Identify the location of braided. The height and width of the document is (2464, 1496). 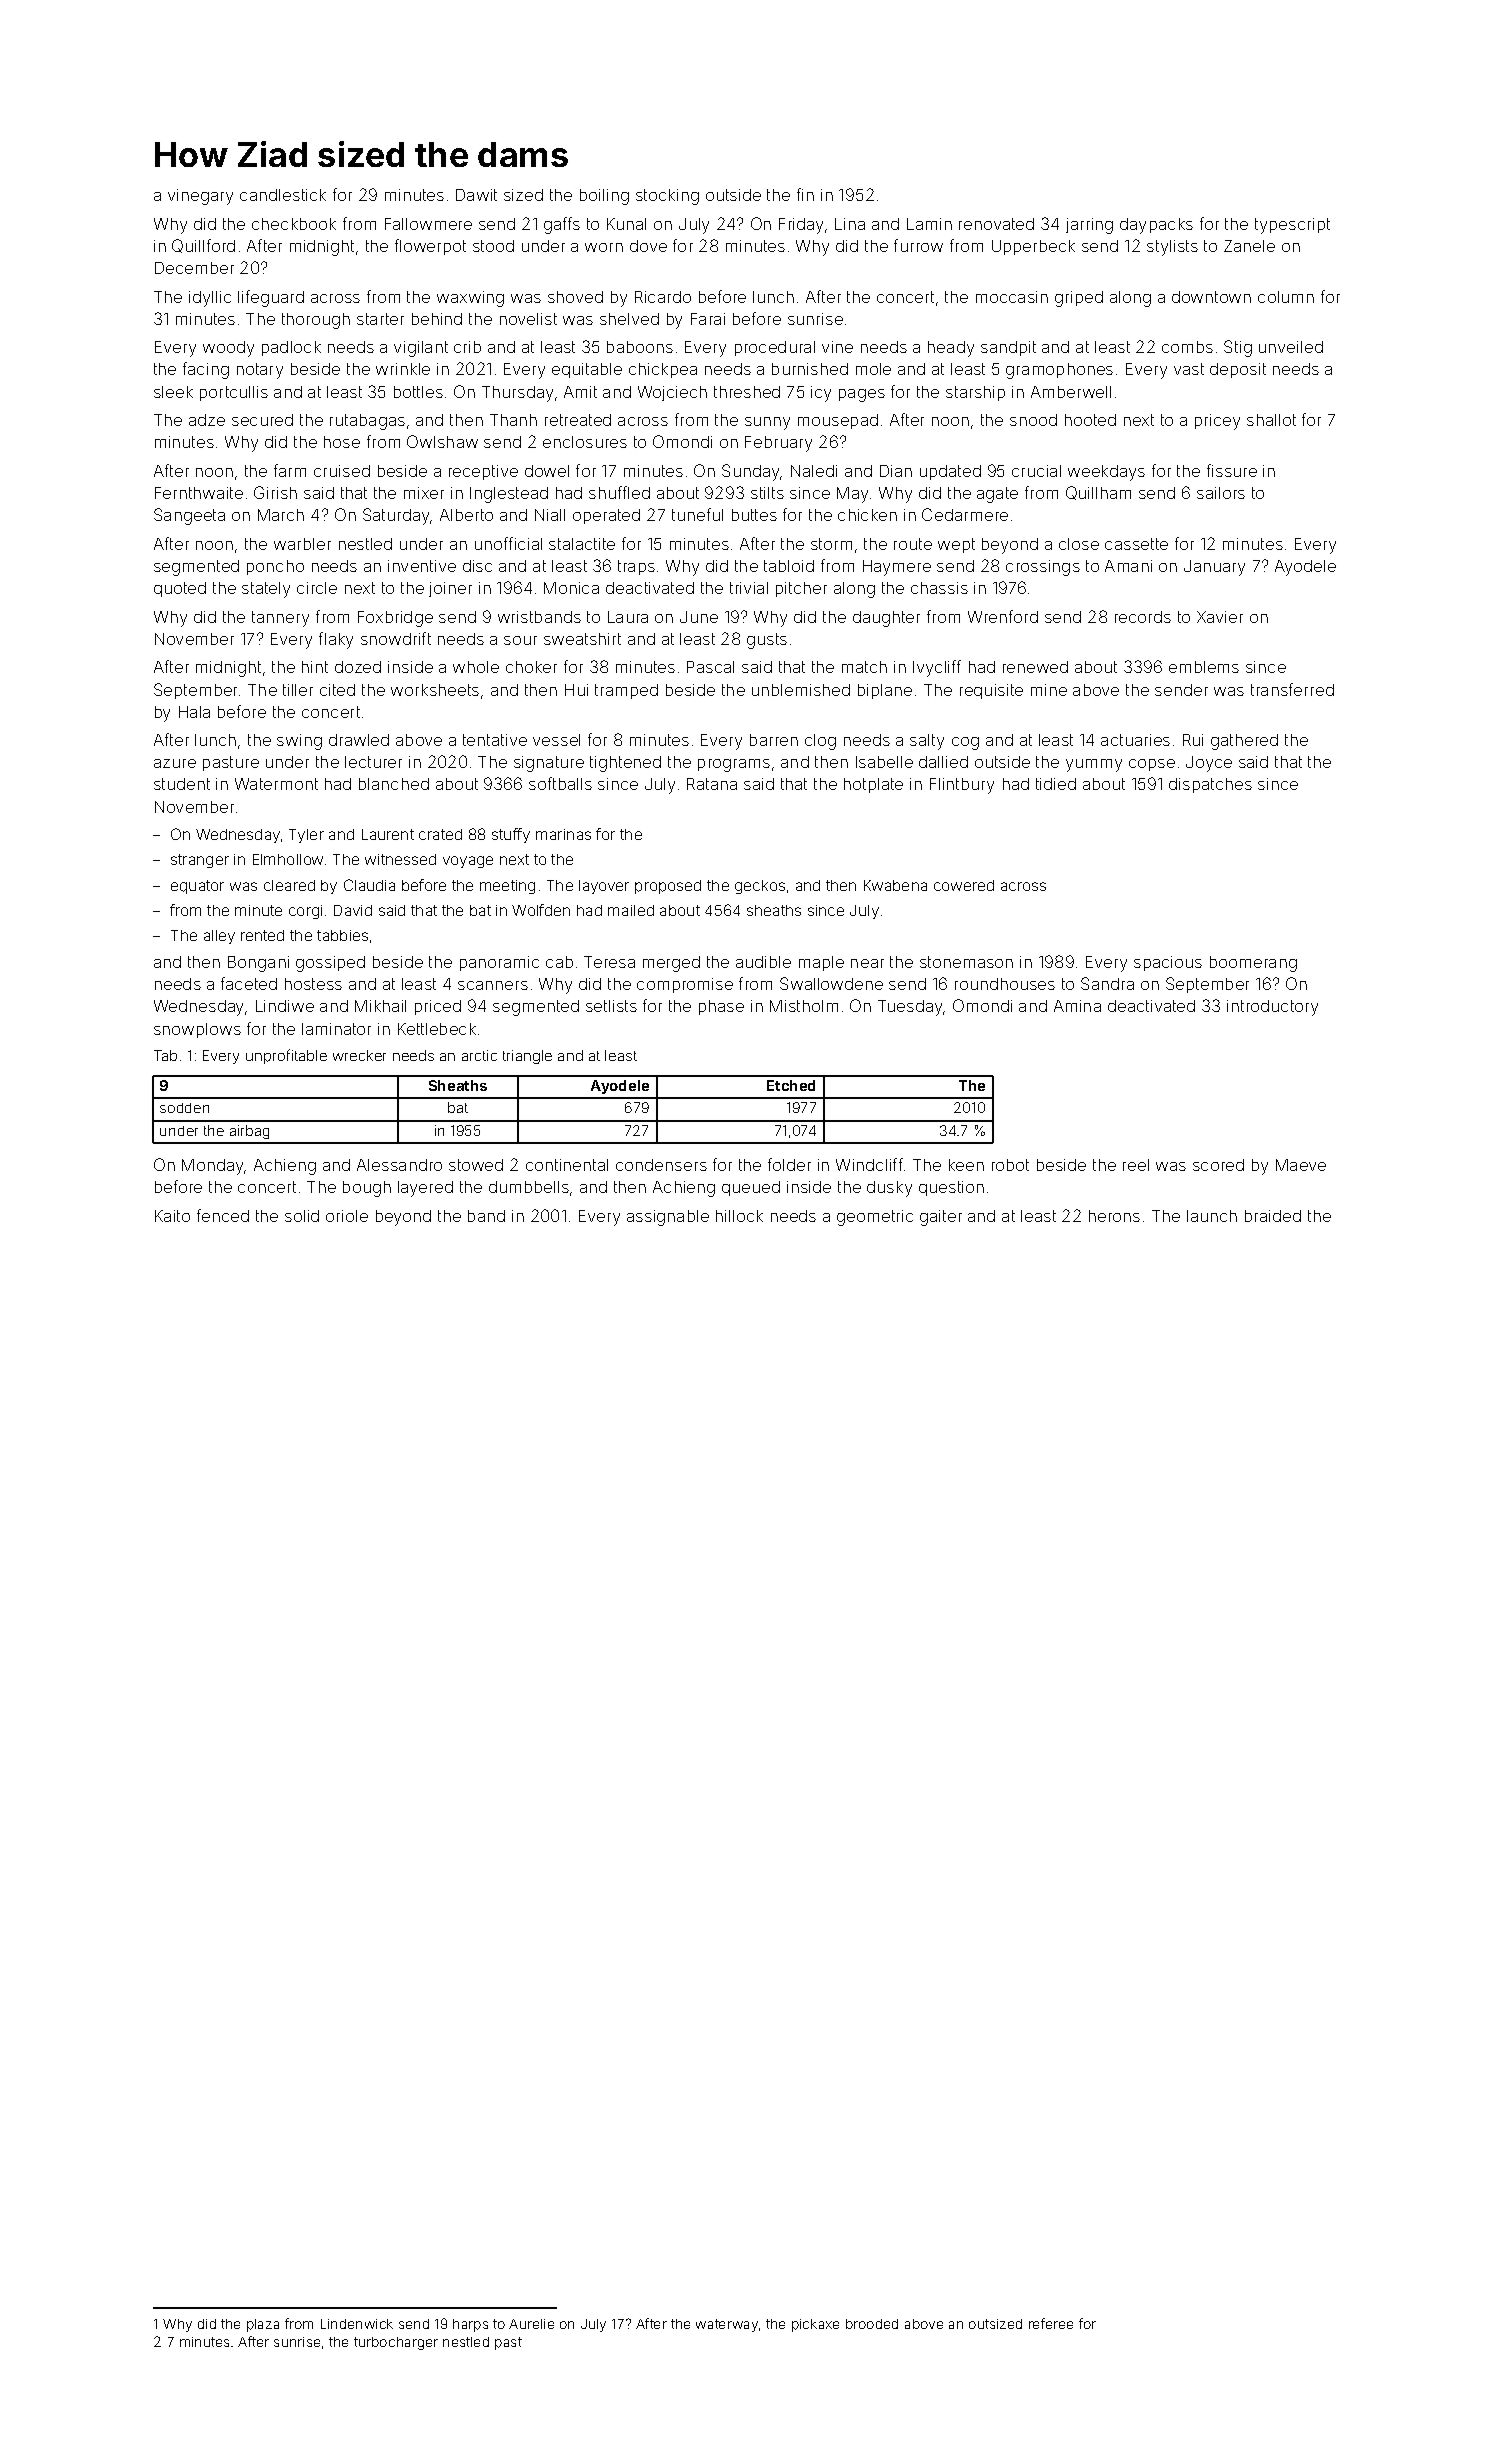
(1273, 1216).
